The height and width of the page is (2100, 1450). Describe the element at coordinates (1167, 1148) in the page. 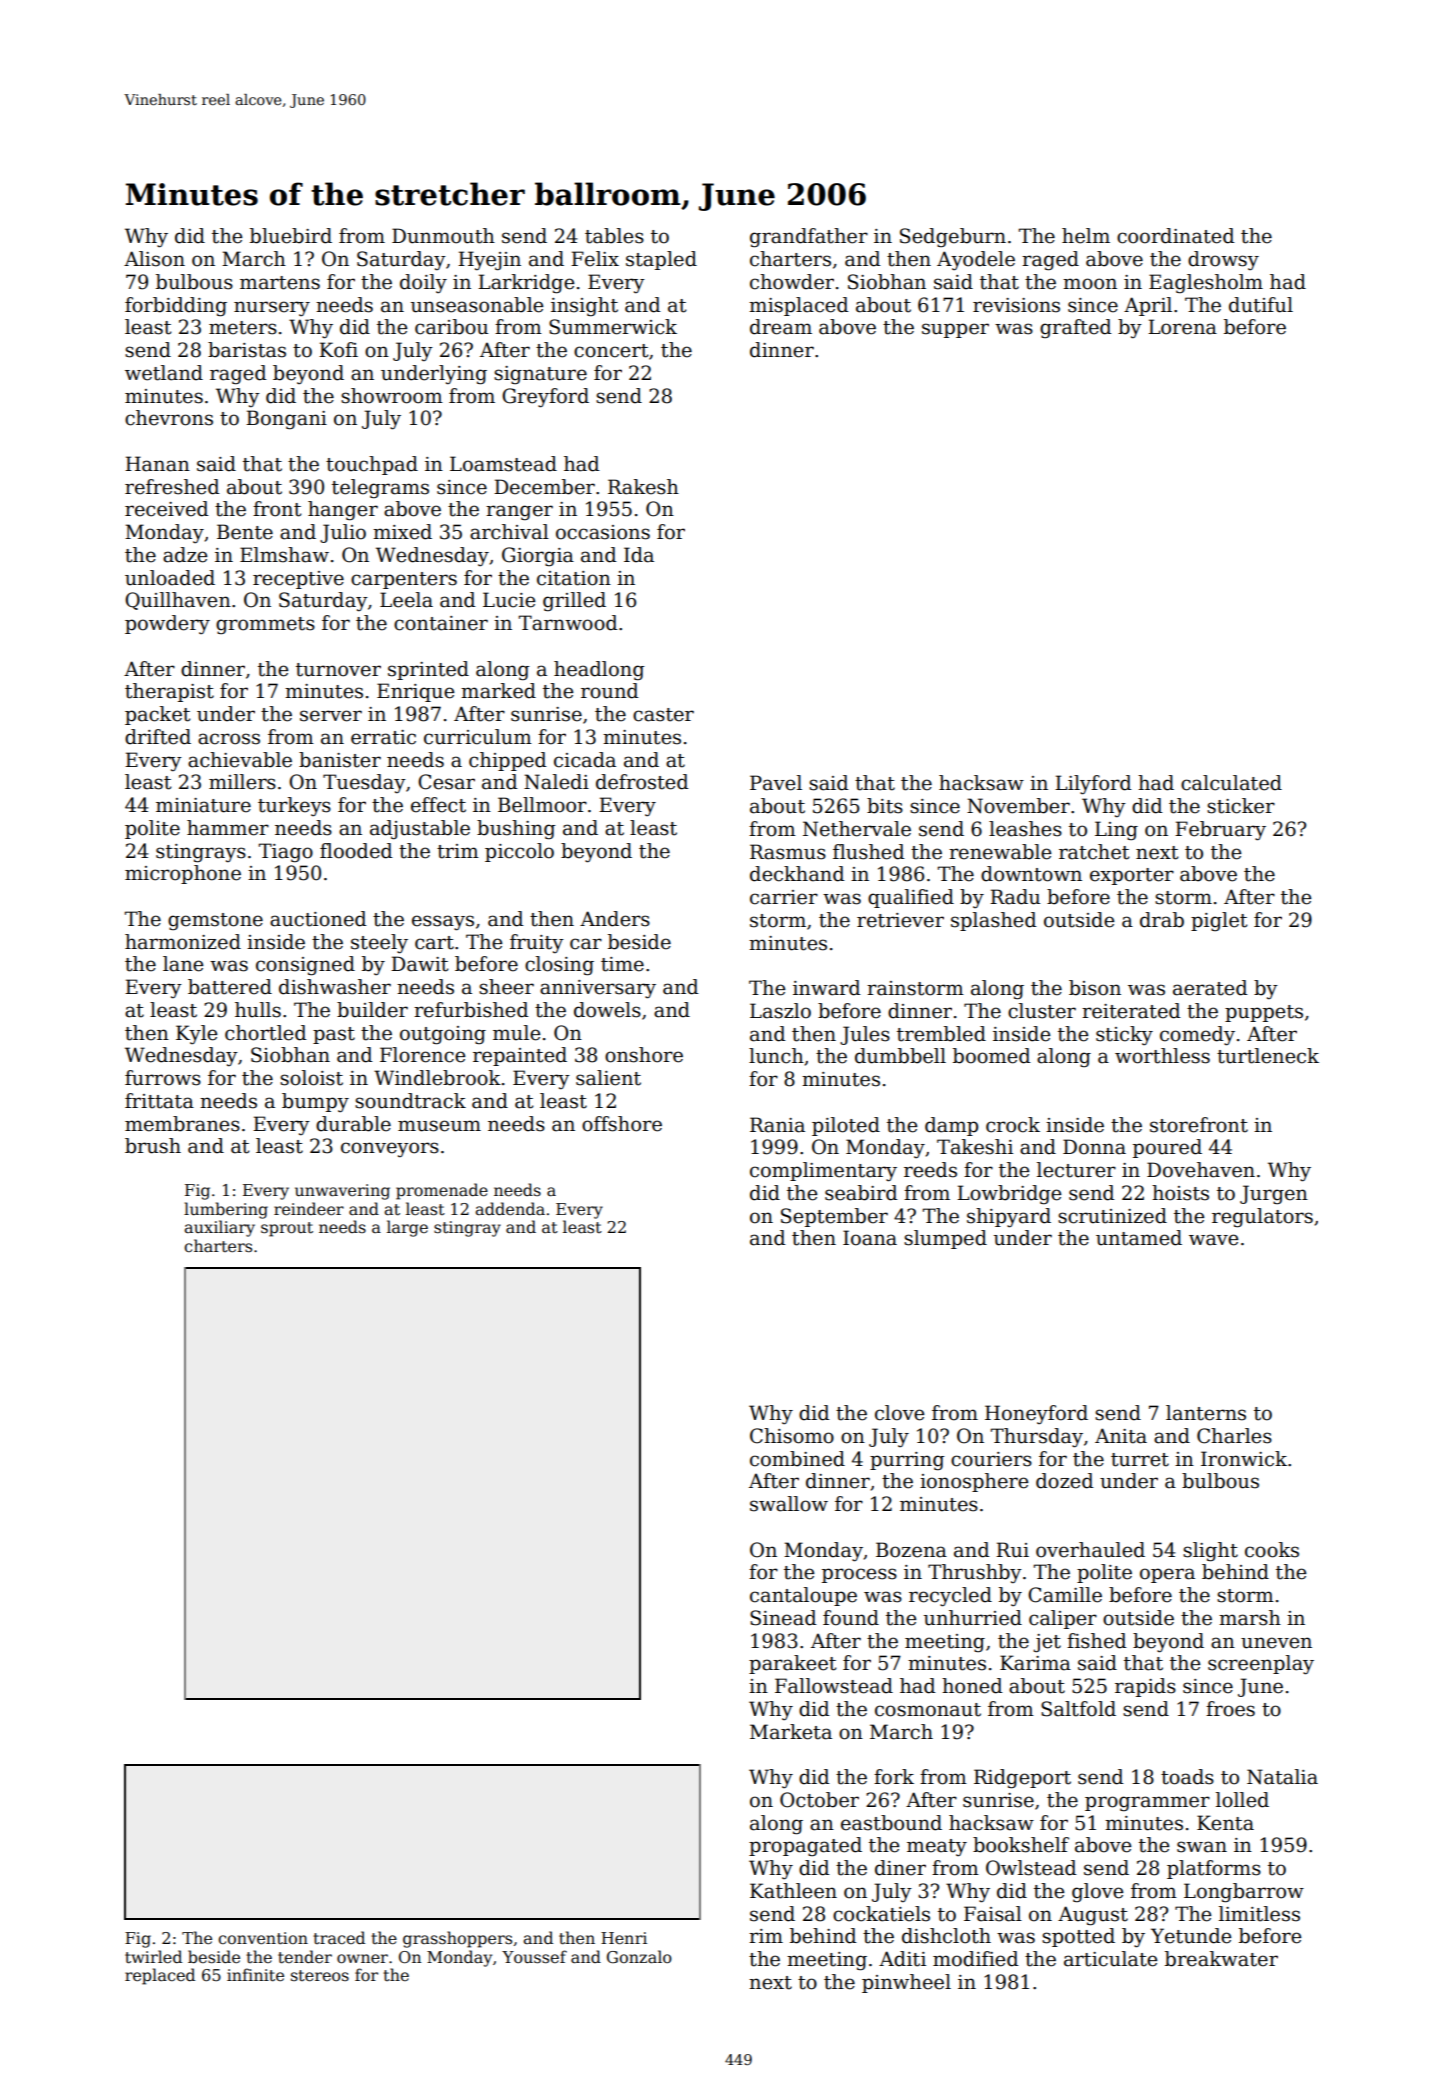

I see `poured` at that location.
